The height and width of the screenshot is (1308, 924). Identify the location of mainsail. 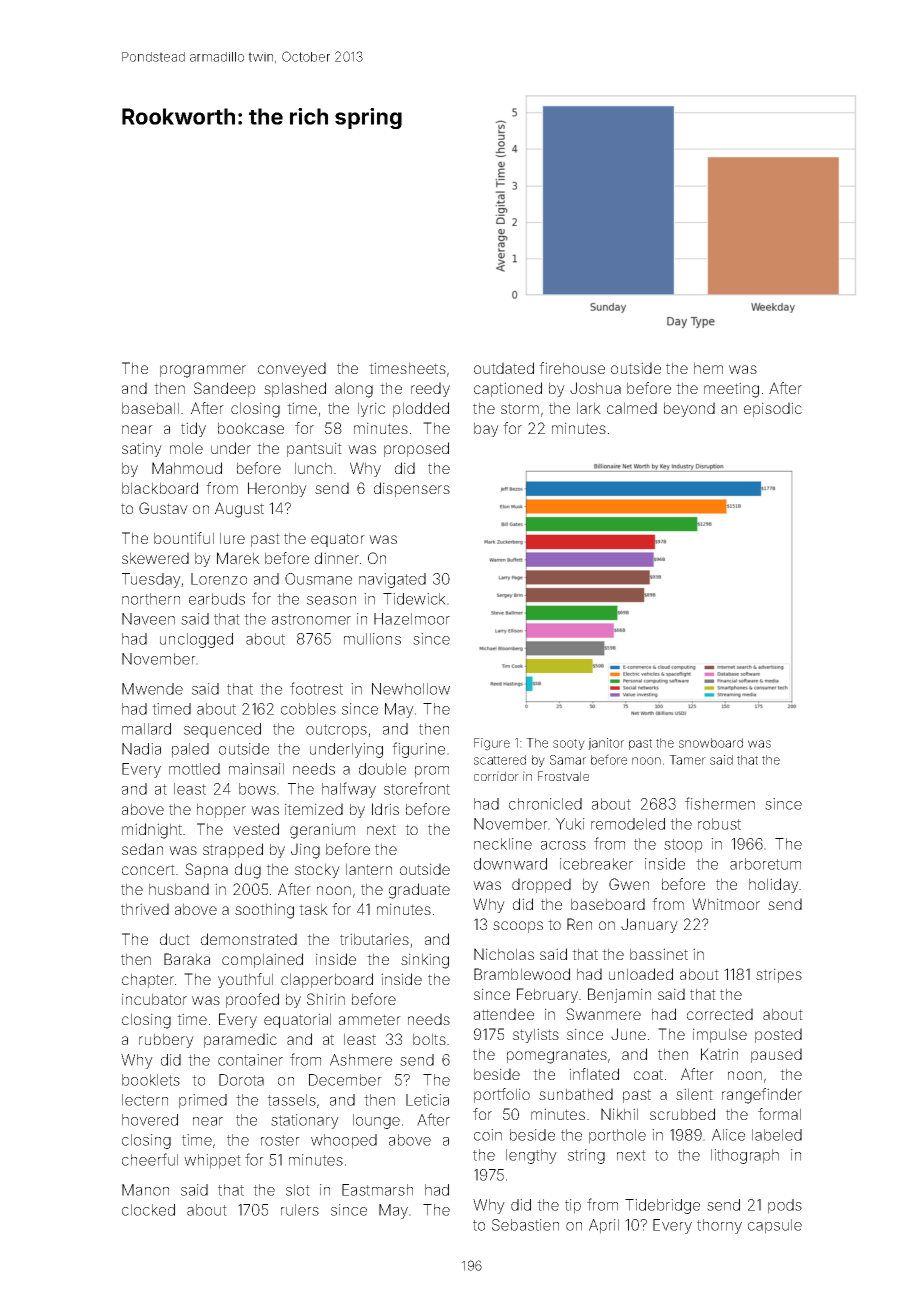
(256, 769).
